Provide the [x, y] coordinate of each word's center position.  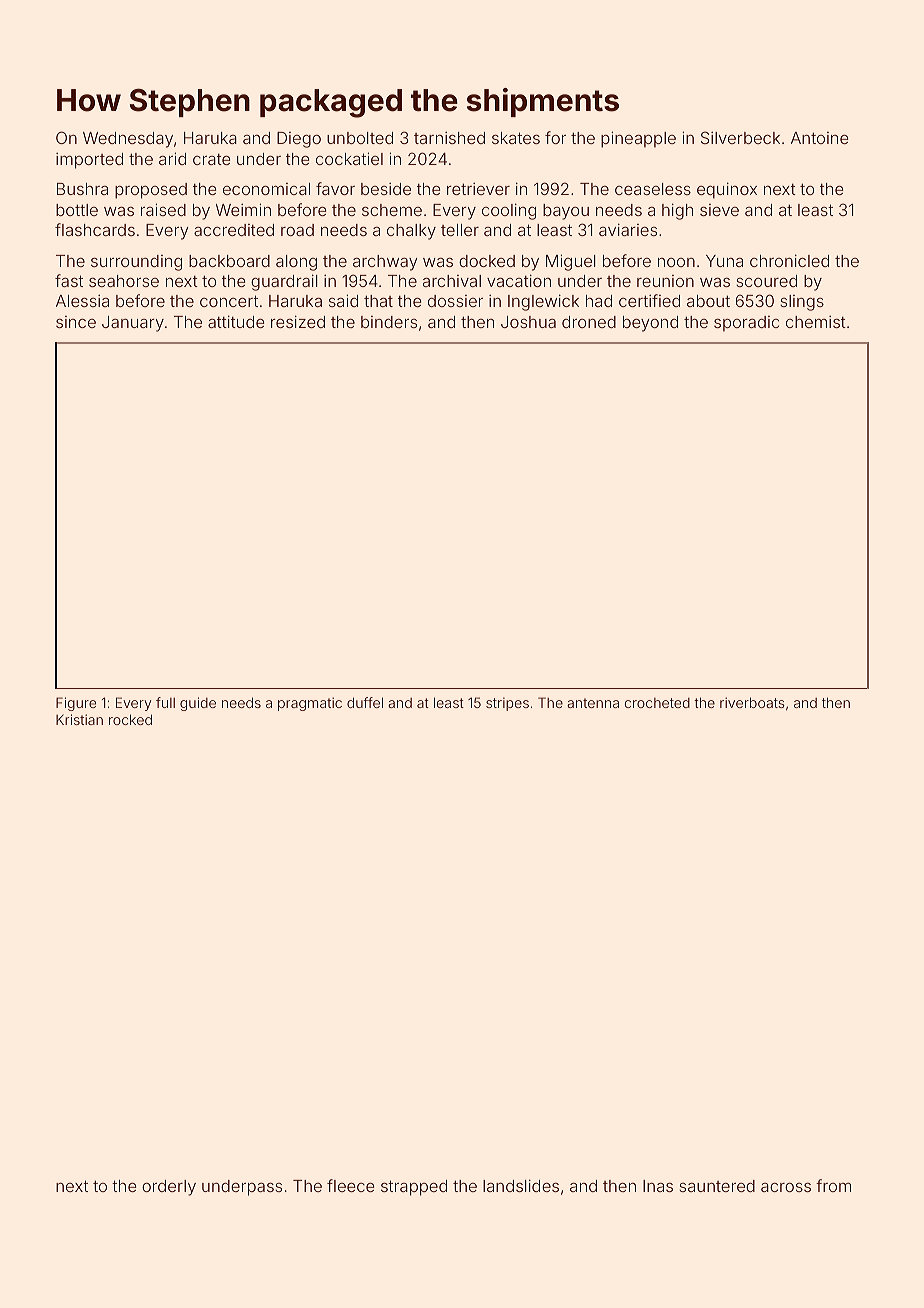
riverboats [752, 702]
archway [385, 263]
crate [211, 159]
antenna [593, 703]
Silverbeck [740, 137]
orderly [169, 1188]
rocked [130, 719]
